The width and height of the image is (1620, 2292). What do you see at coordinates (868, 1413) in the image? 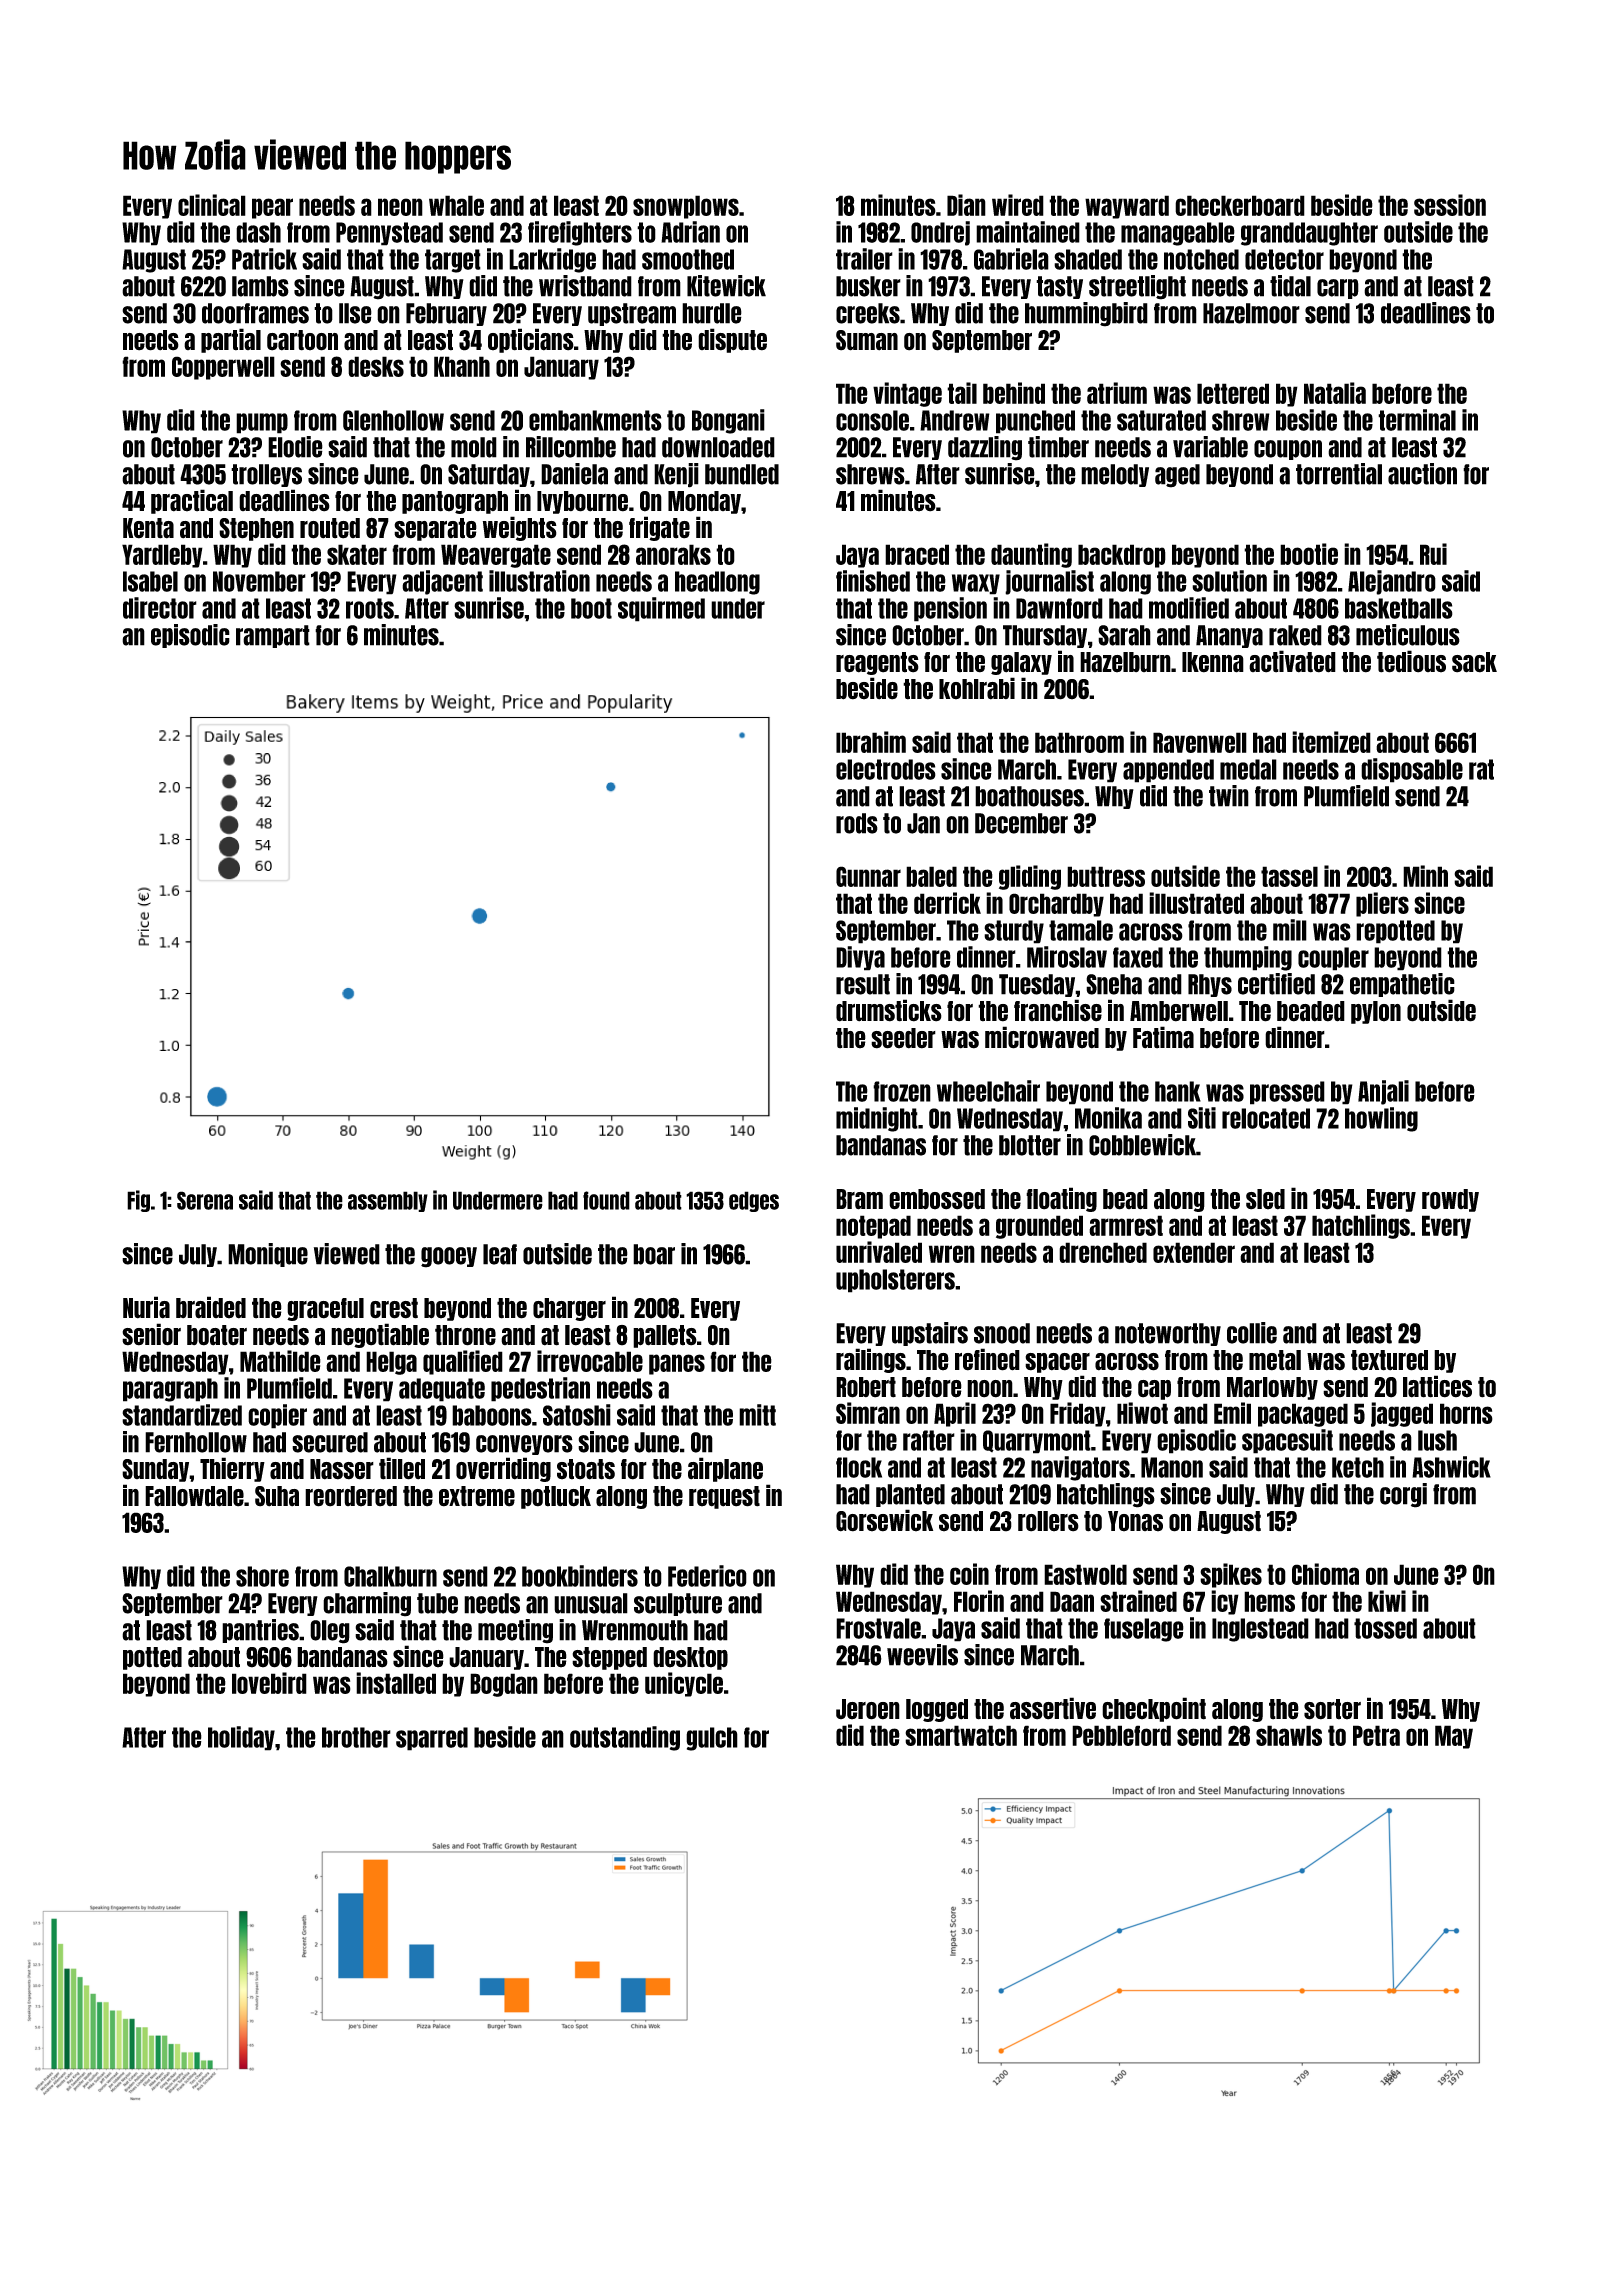
I see `Simran` at bounding box center [868, 1413].
